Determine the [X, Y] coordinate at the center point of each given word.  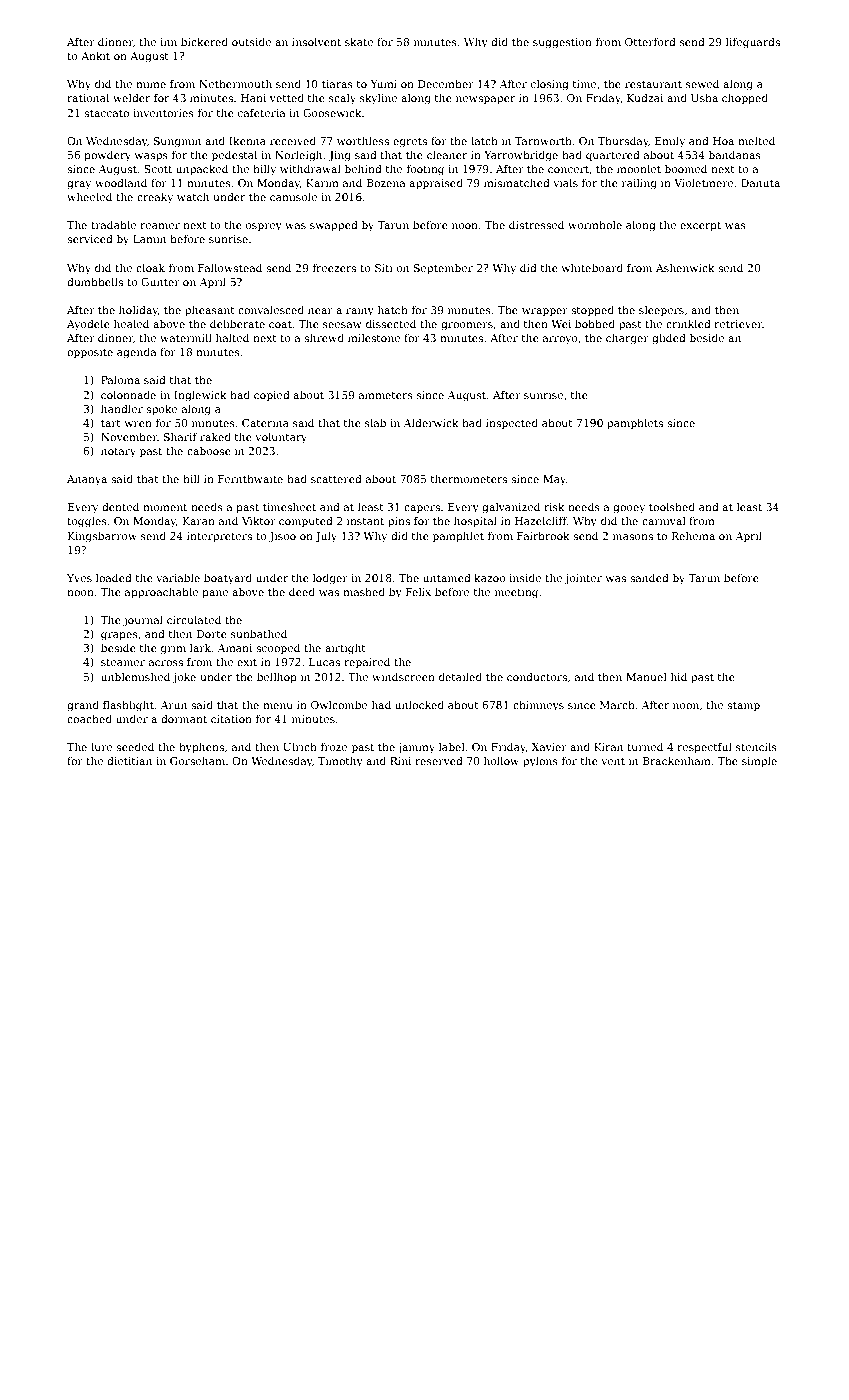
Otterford [650, 41]
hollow [501, 760]
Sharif [180, 436]
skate [359, 41]
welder [131, 97]
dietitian [129, 760]
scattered [336, 478]
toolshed [672, 506]
